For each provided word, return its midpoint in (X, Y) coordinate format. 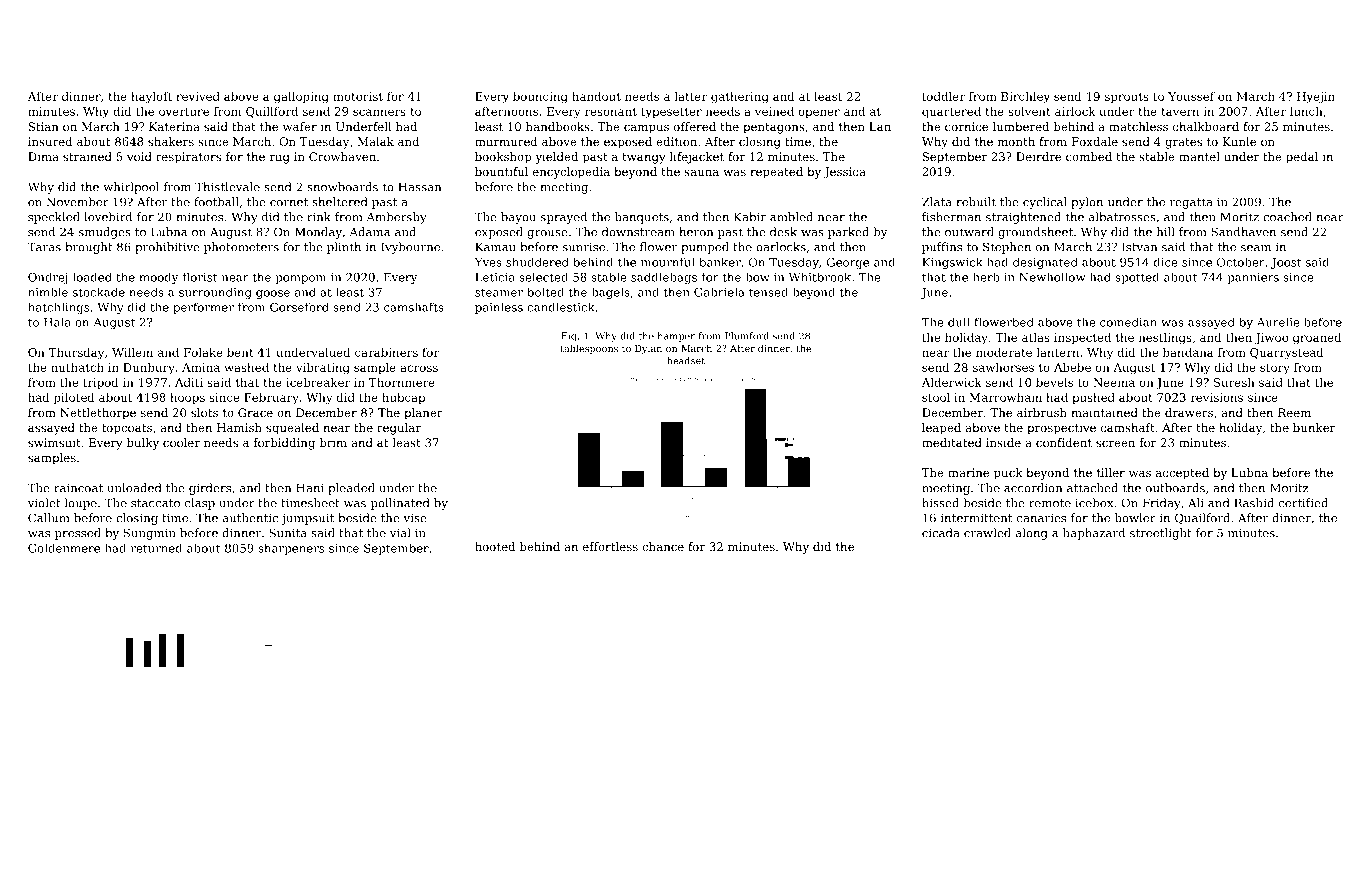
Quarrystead (1287, 354)
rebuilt (976, 202)
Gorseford (299, 307)
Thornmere (402, 382)
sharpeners (291, 549)
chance (663, 546)
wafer (300, 126)
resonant (611, 112)
